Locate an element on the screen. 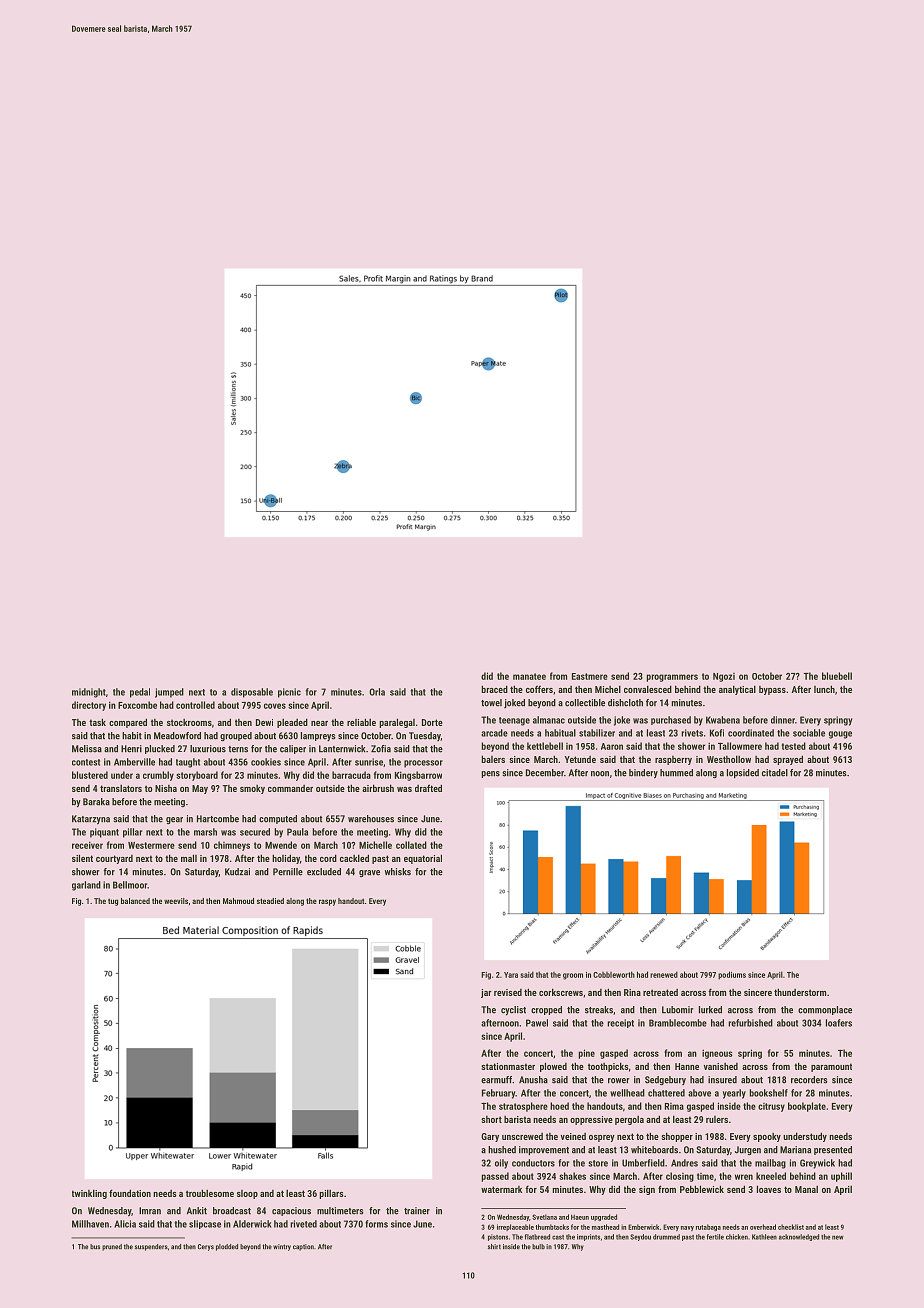  oppressive is located at coordinates (591, 1120).
